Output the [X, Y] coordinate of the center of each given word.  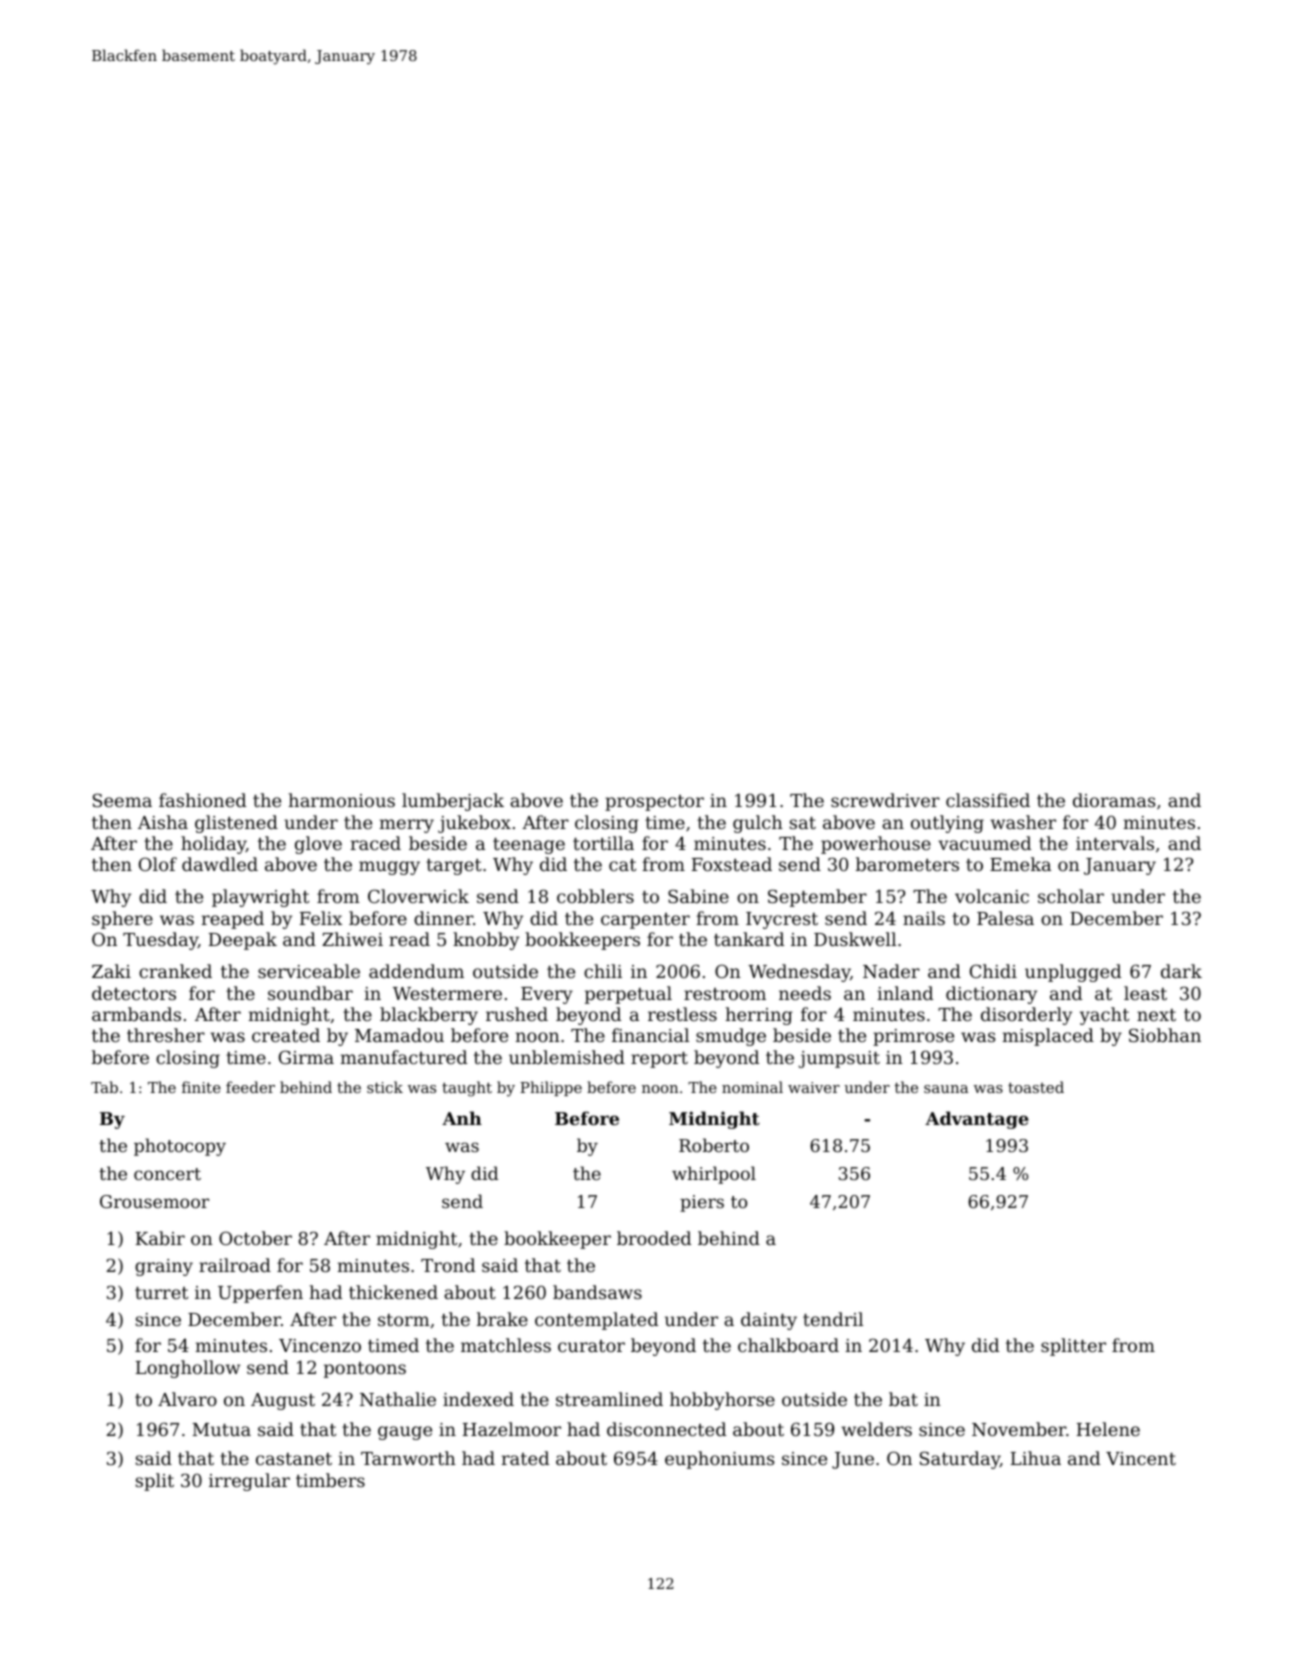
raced [376, 843]
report [659, 1060]
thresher [166, 1035]
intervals [1115, 843]
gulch [758, 824]
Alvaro [187, 1399]
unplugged [1073, 973]
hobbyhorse [722, 1401]
